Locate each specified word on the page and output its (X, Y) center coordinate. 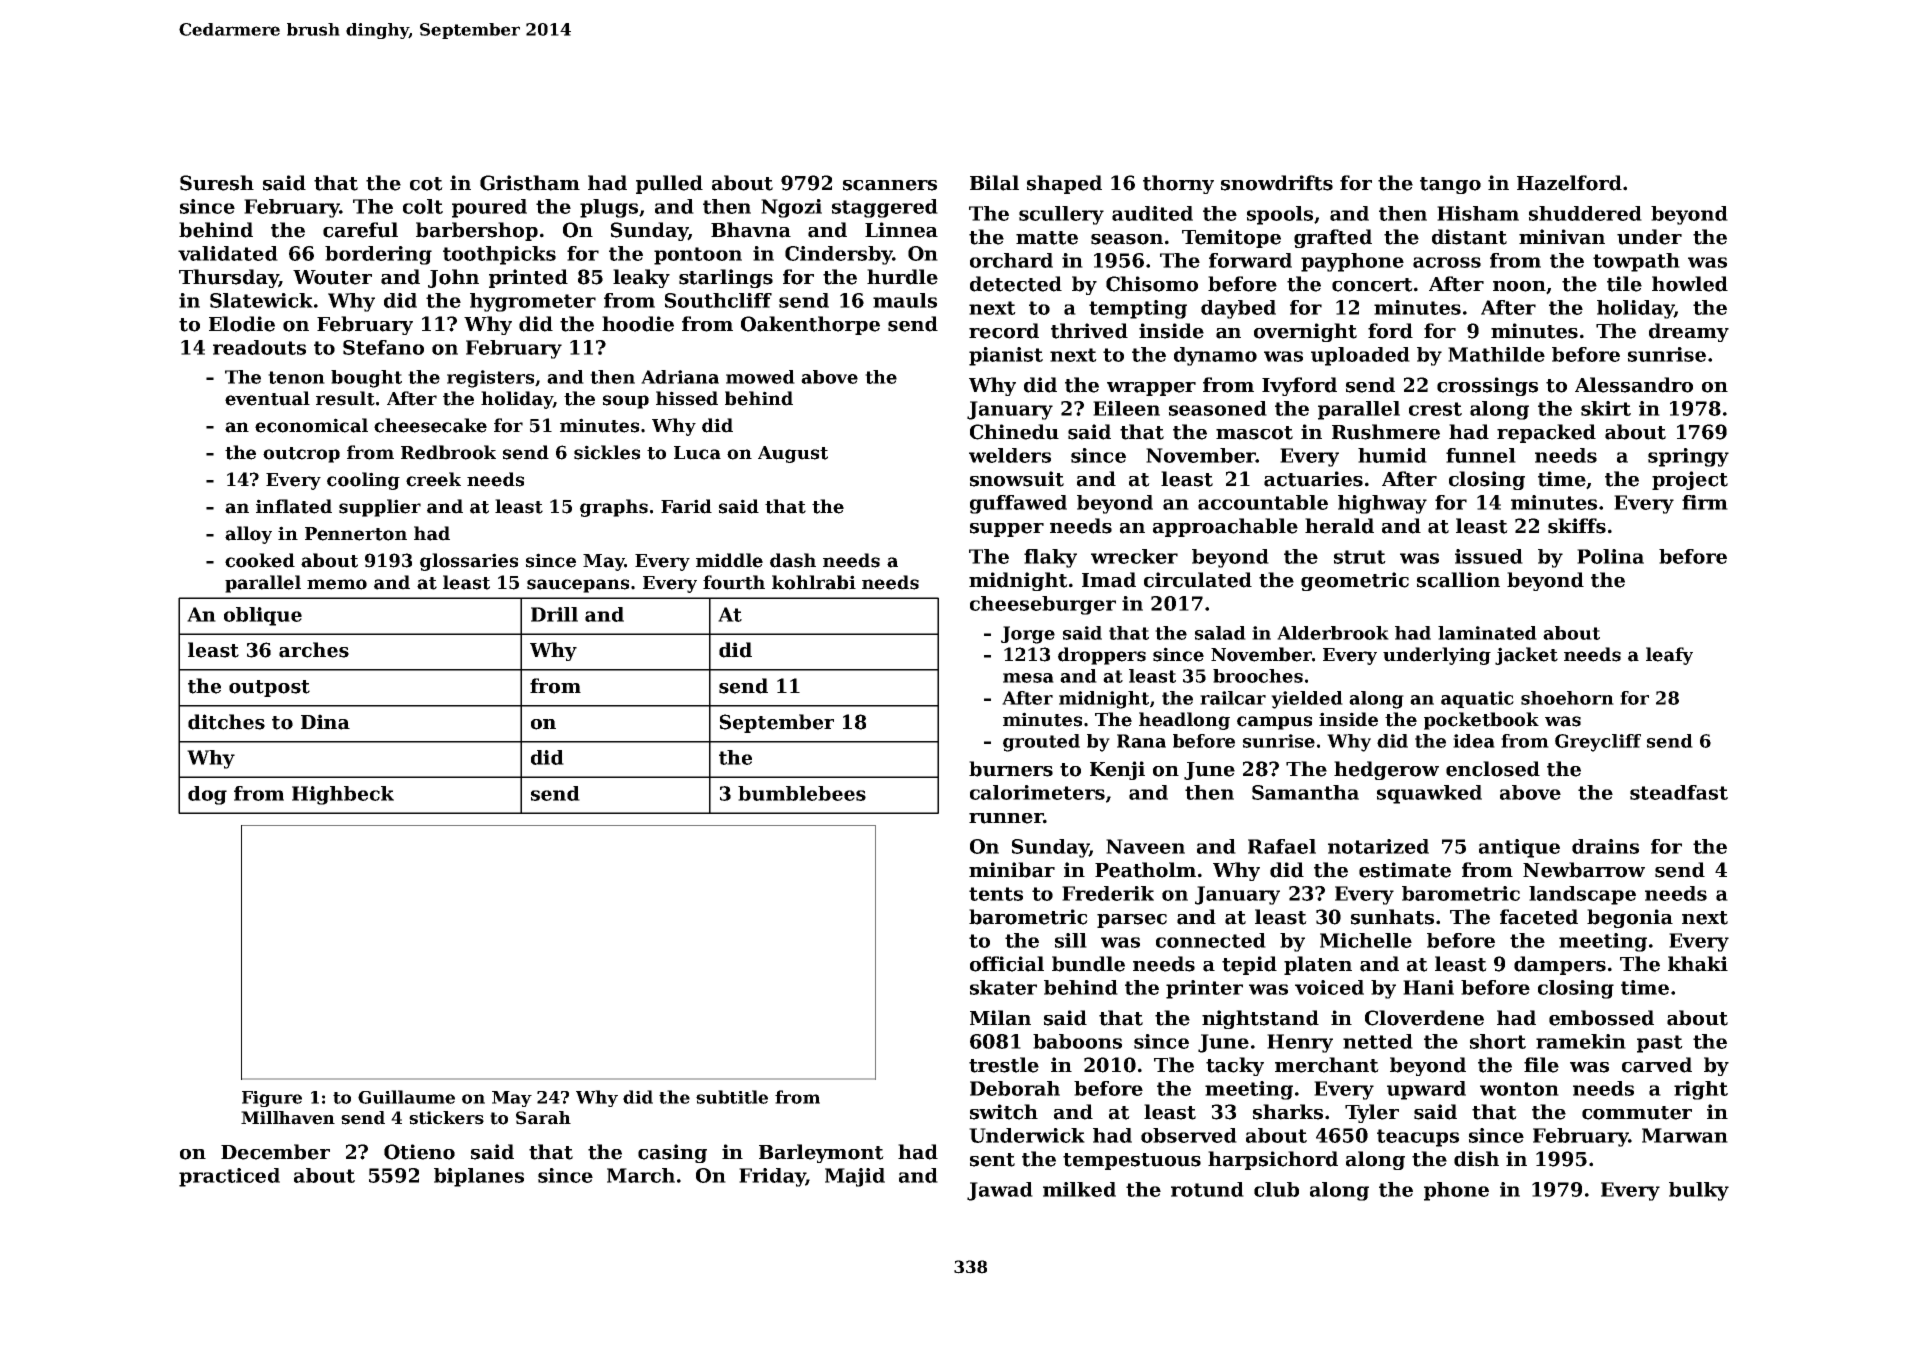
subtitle (732, 1097)
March (641, 1175)
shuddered (1585, 213)
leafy (1669, 656)
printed (528, 278)
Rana (1141, 741)
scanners (890, 185)
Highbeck (343, 795)
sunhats (1392, 917)
